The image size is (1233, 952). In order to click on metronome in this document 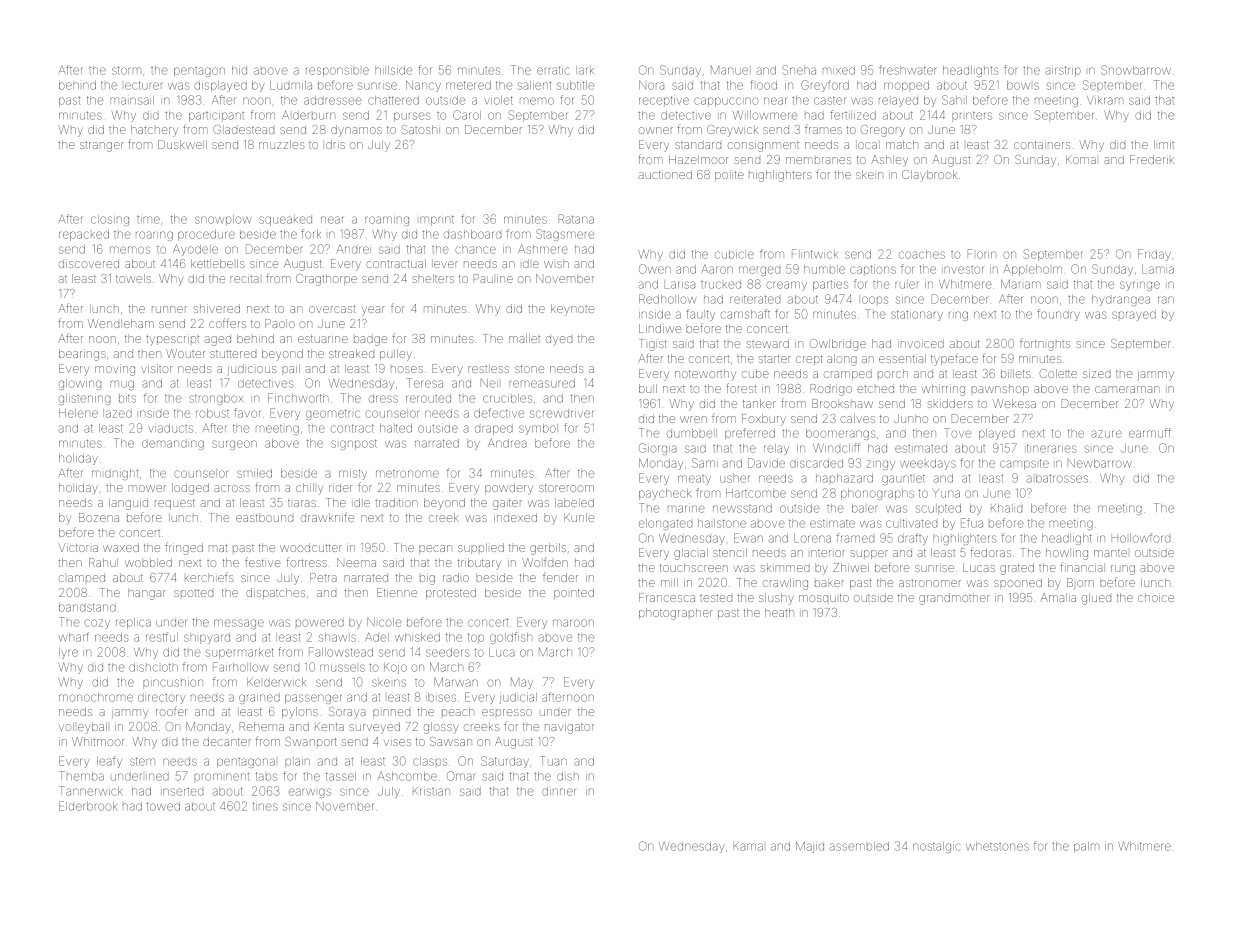, I will do `click(407, 474)`.
